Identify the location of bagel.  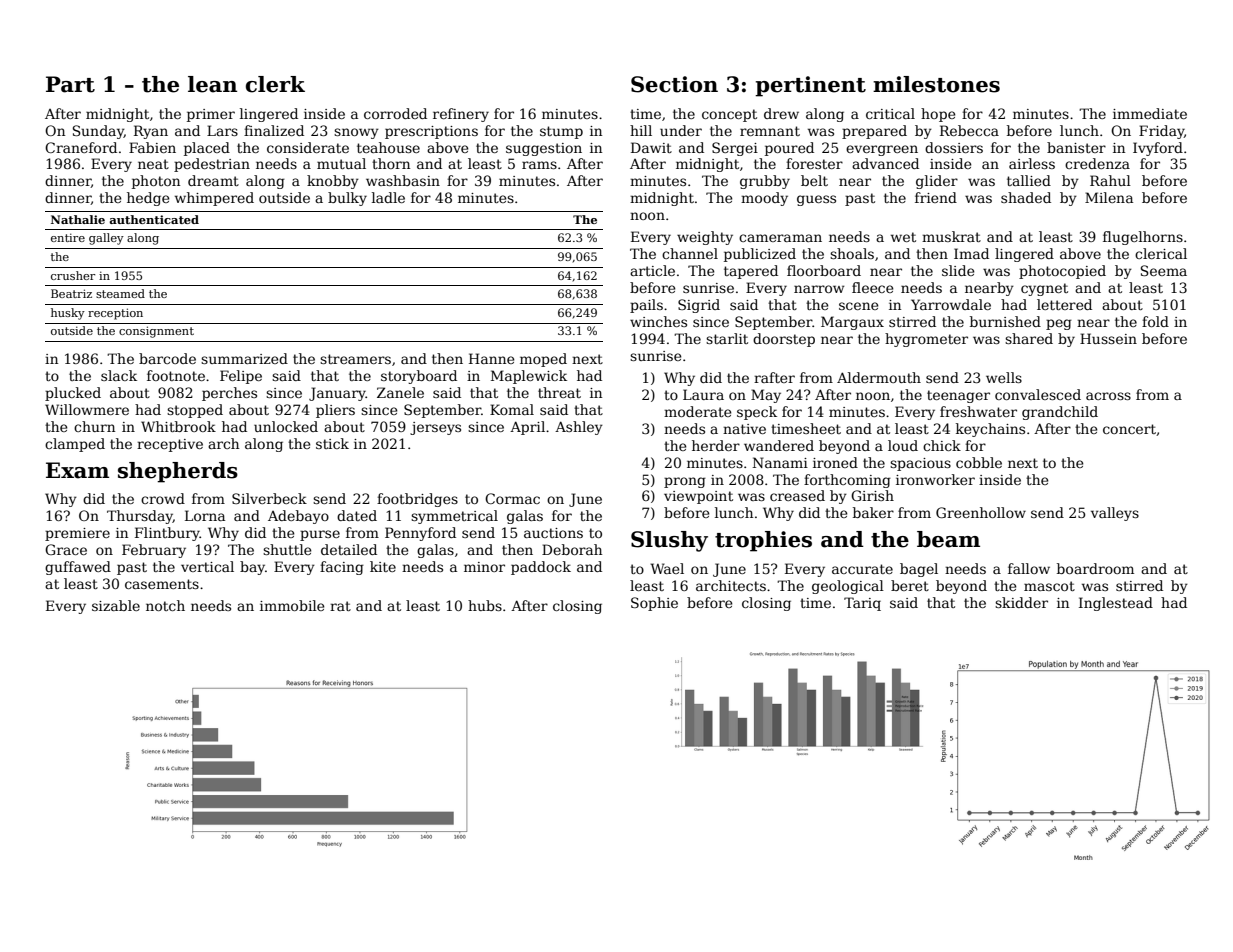
(919, 570).
